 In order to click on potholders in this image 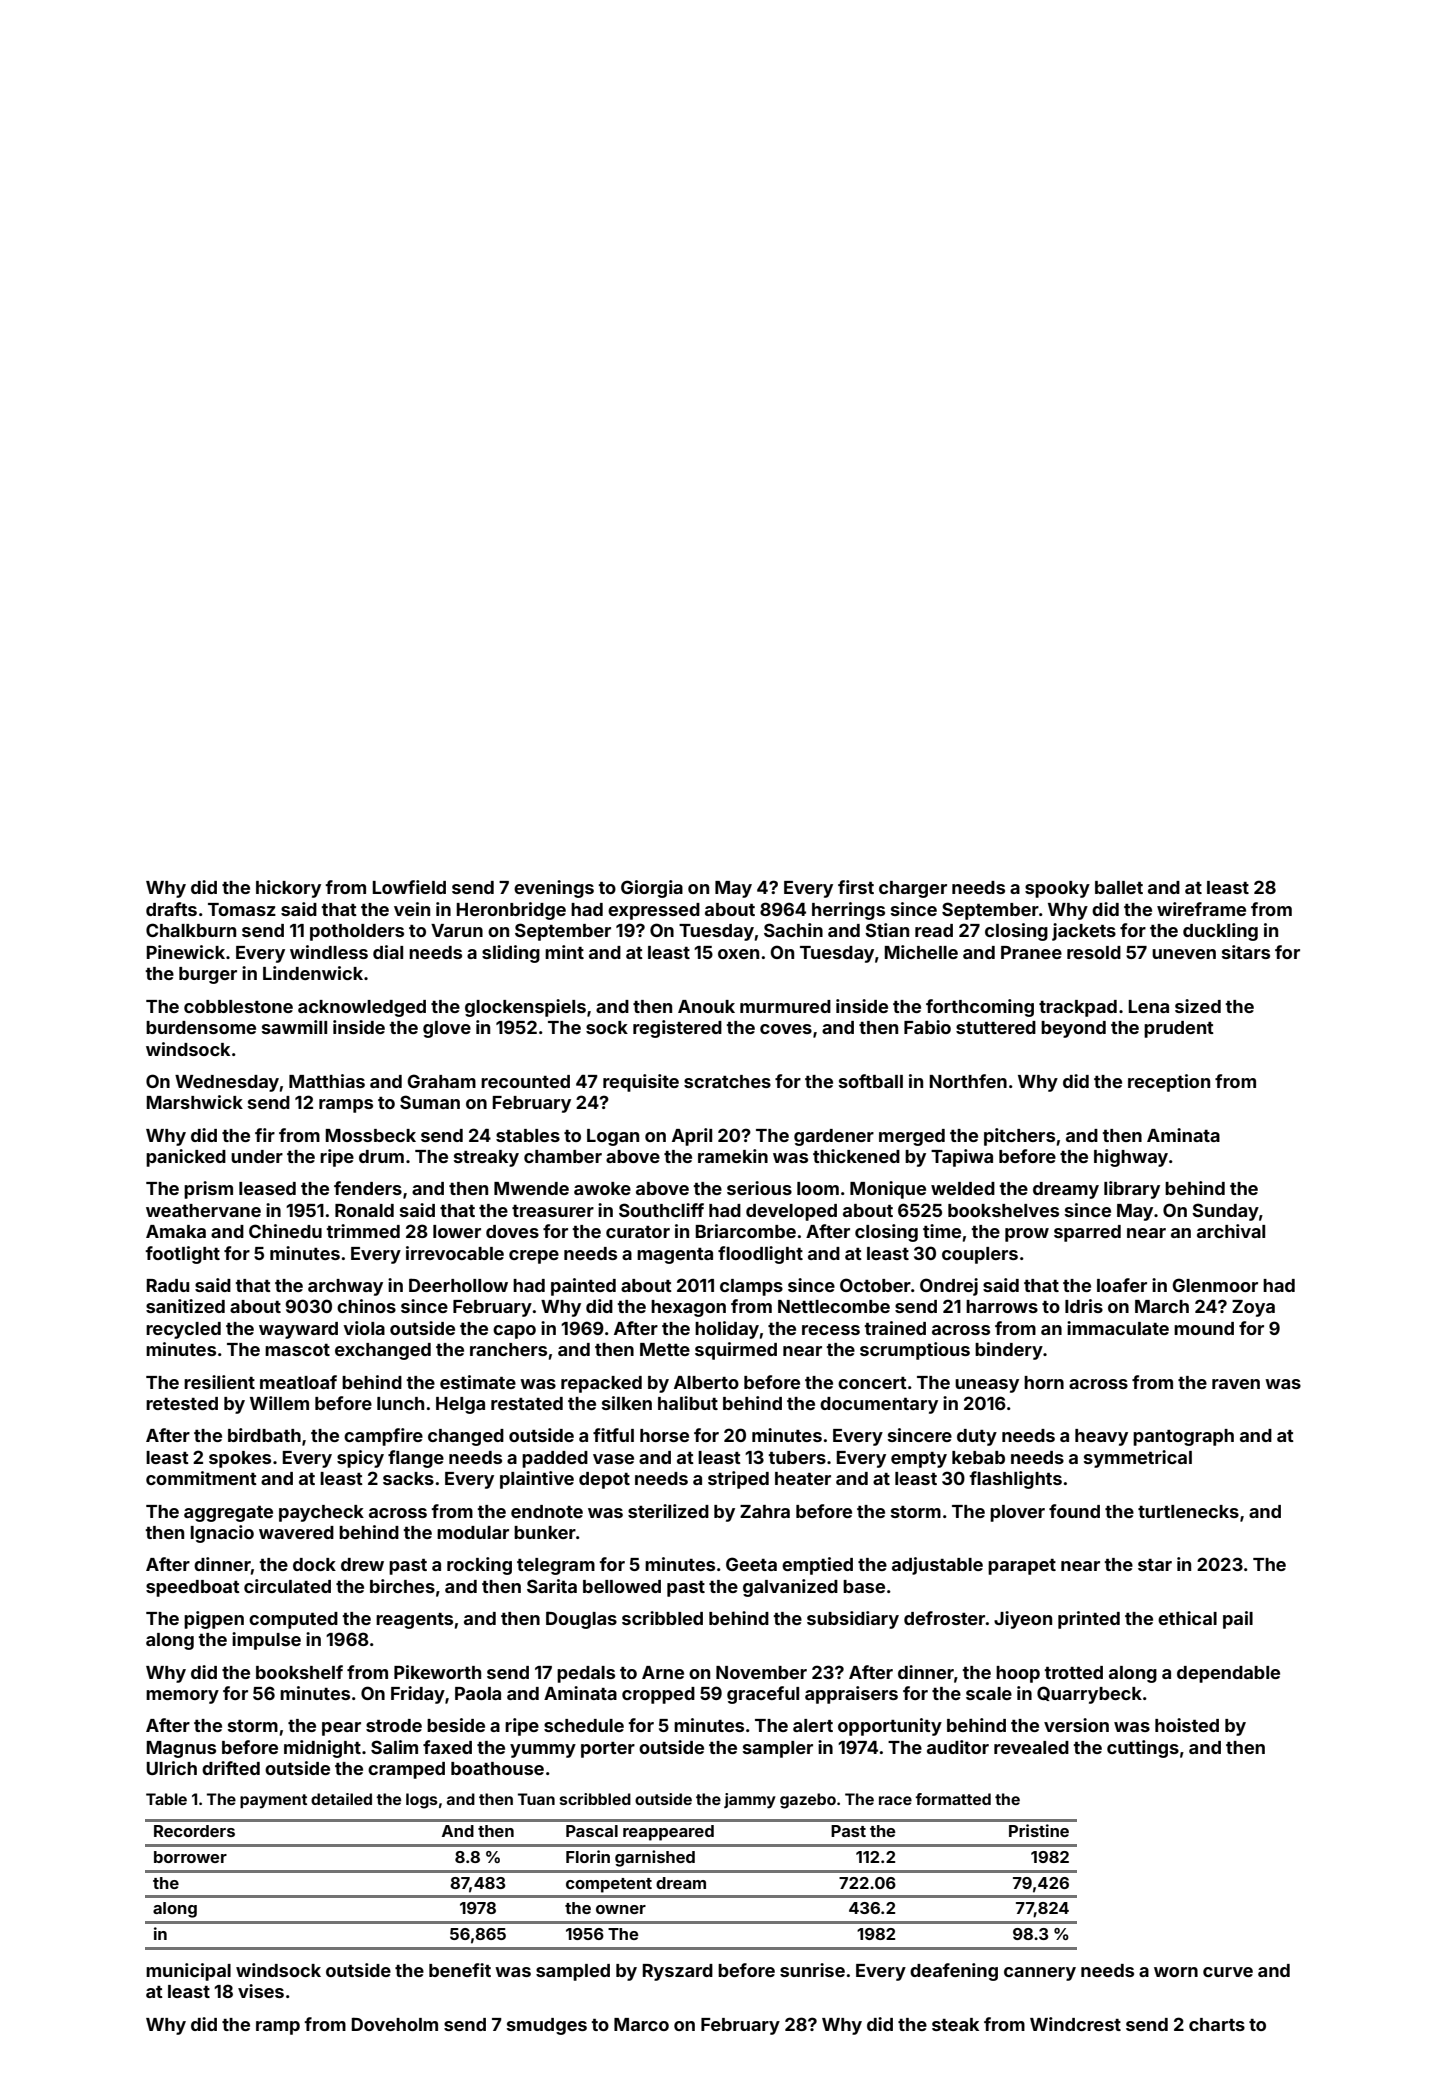, I will do `click(357, 932)`.
